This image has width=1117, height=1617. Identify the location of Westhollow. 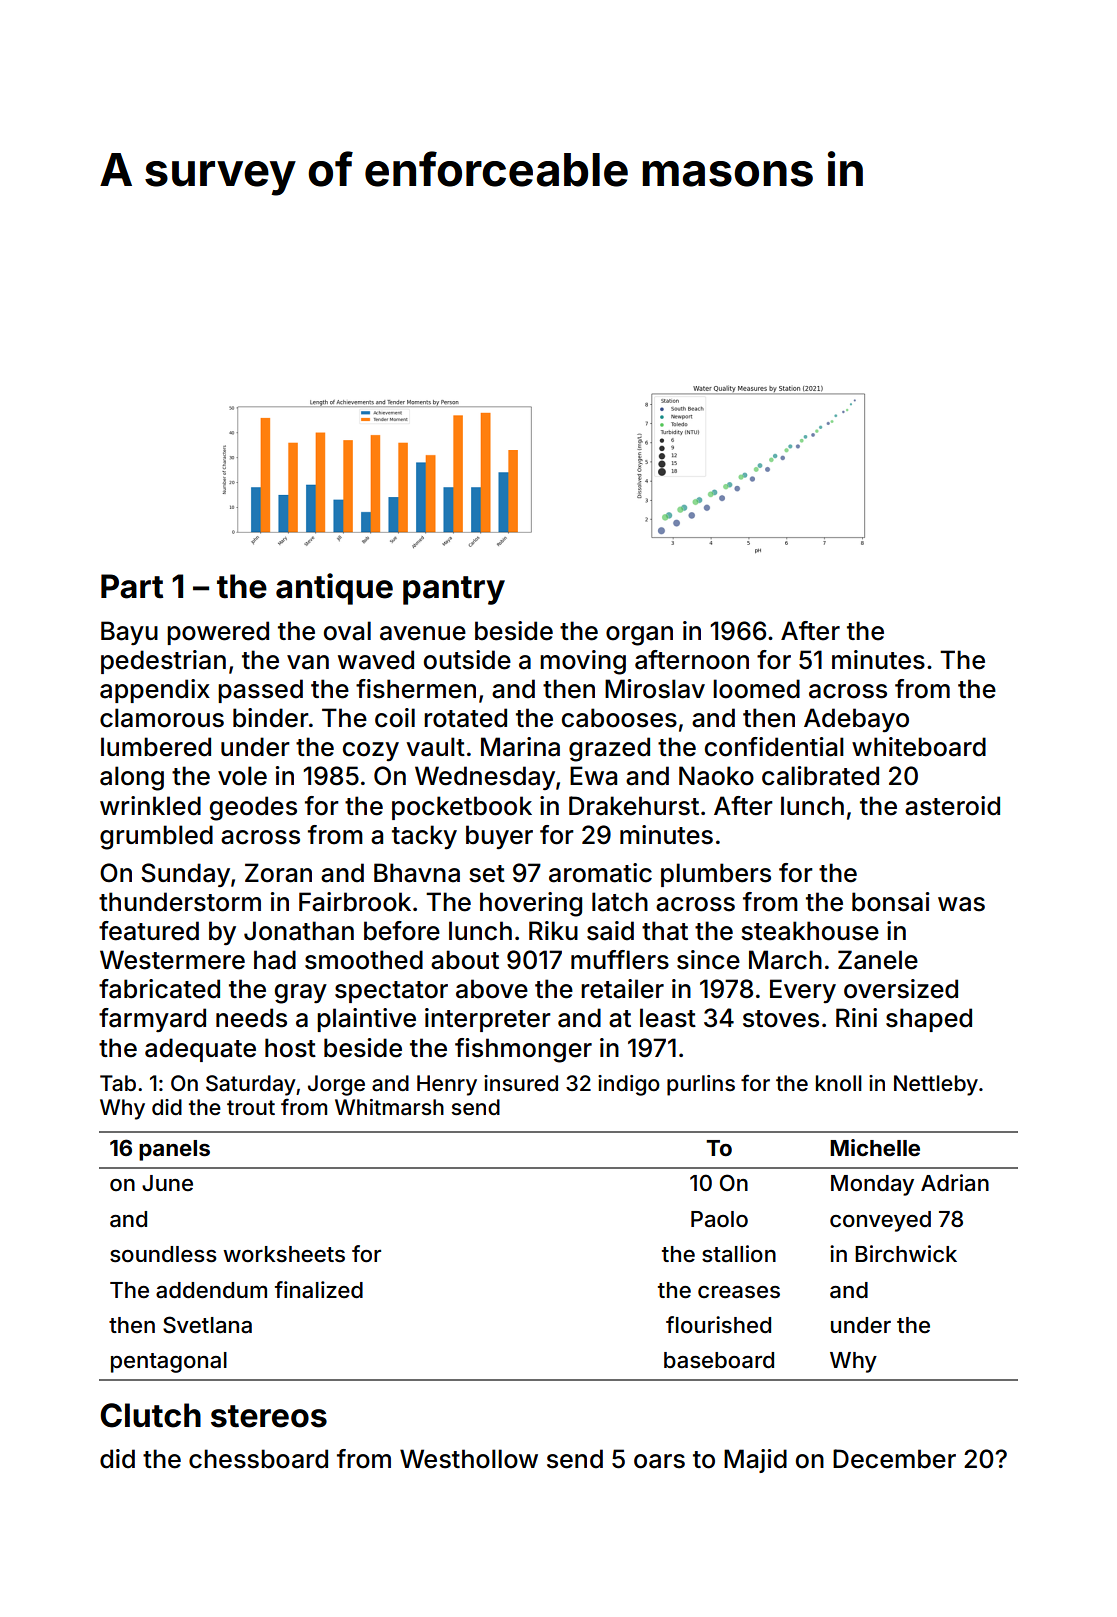
(469, 1459).
